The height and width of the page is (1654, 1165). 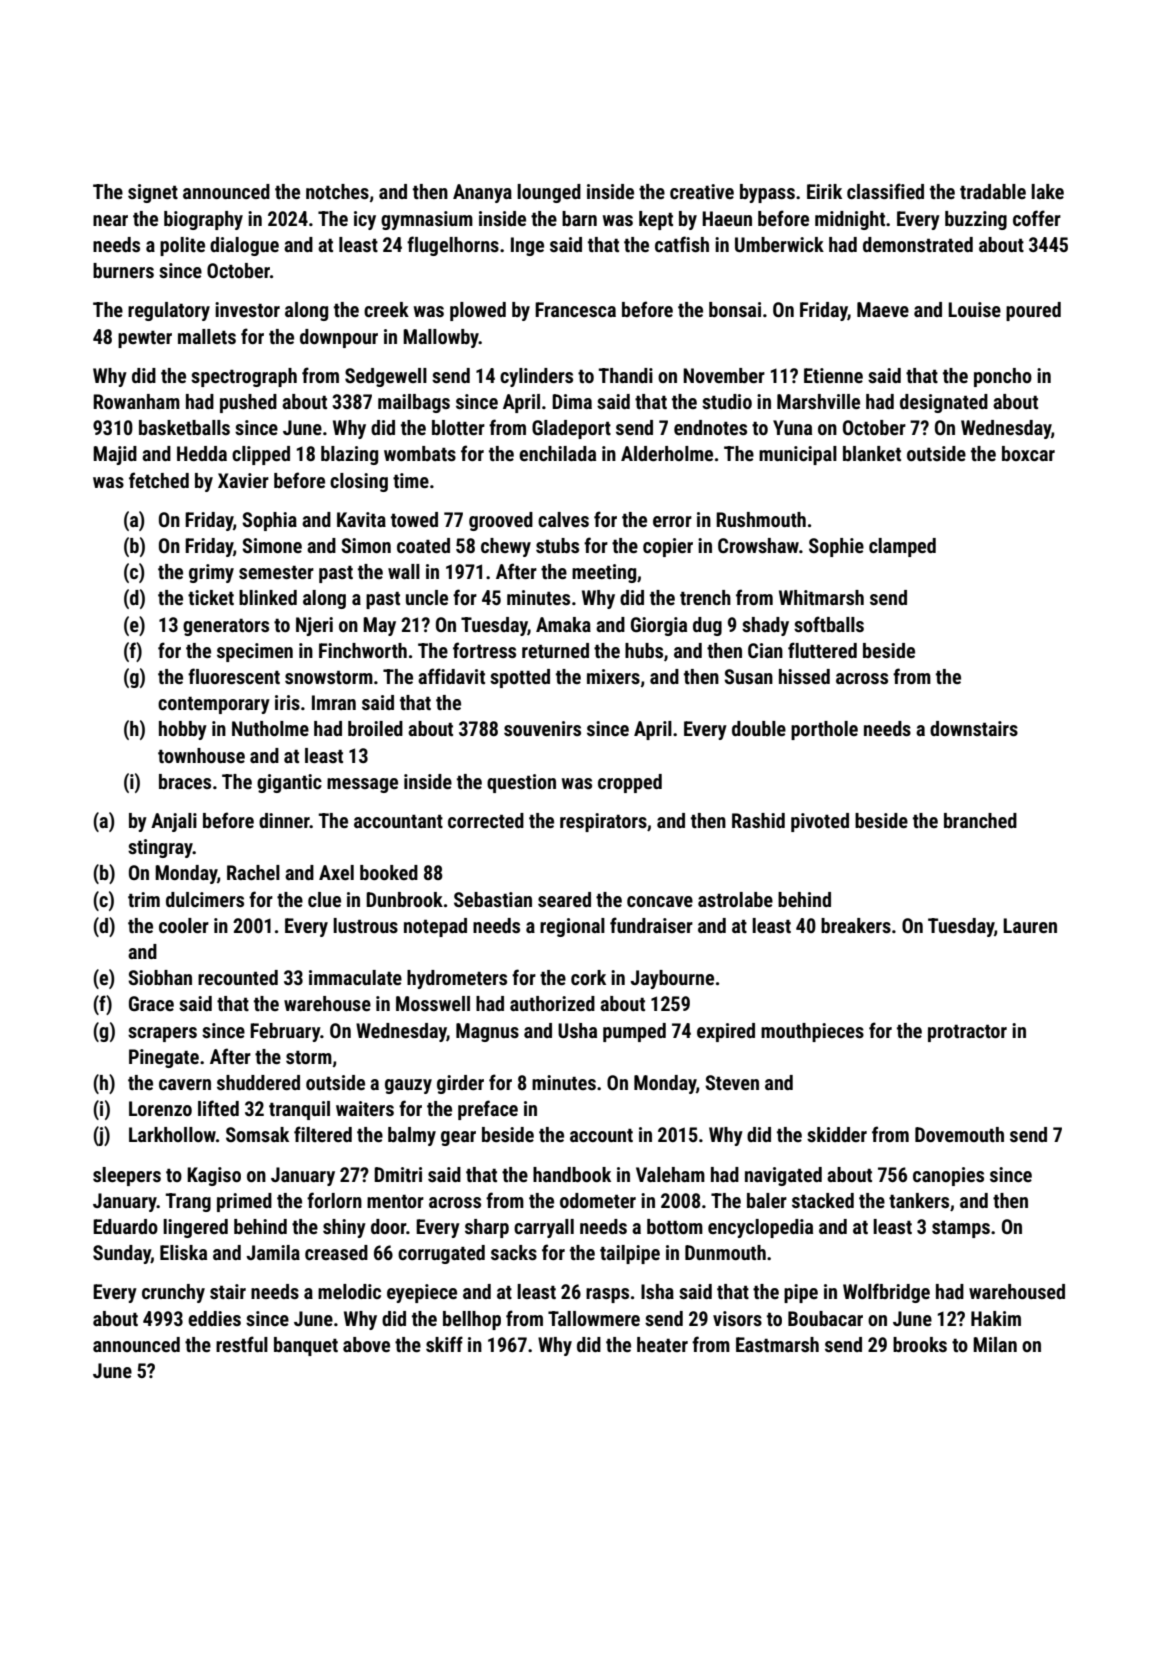 I want to click on message, so click(x=362, y=785).
